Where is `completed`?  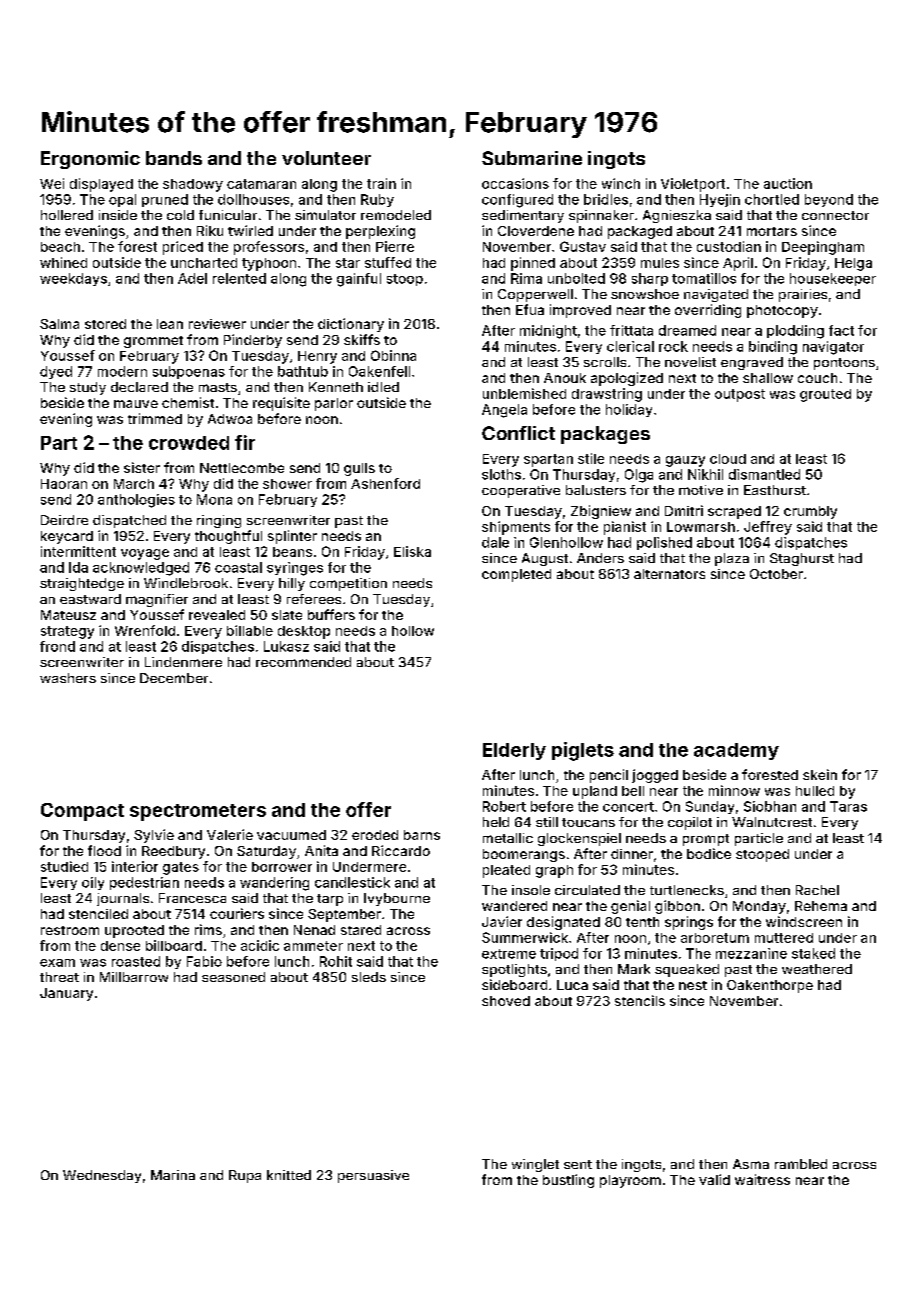
completed is located at coordinates (516, 575).
